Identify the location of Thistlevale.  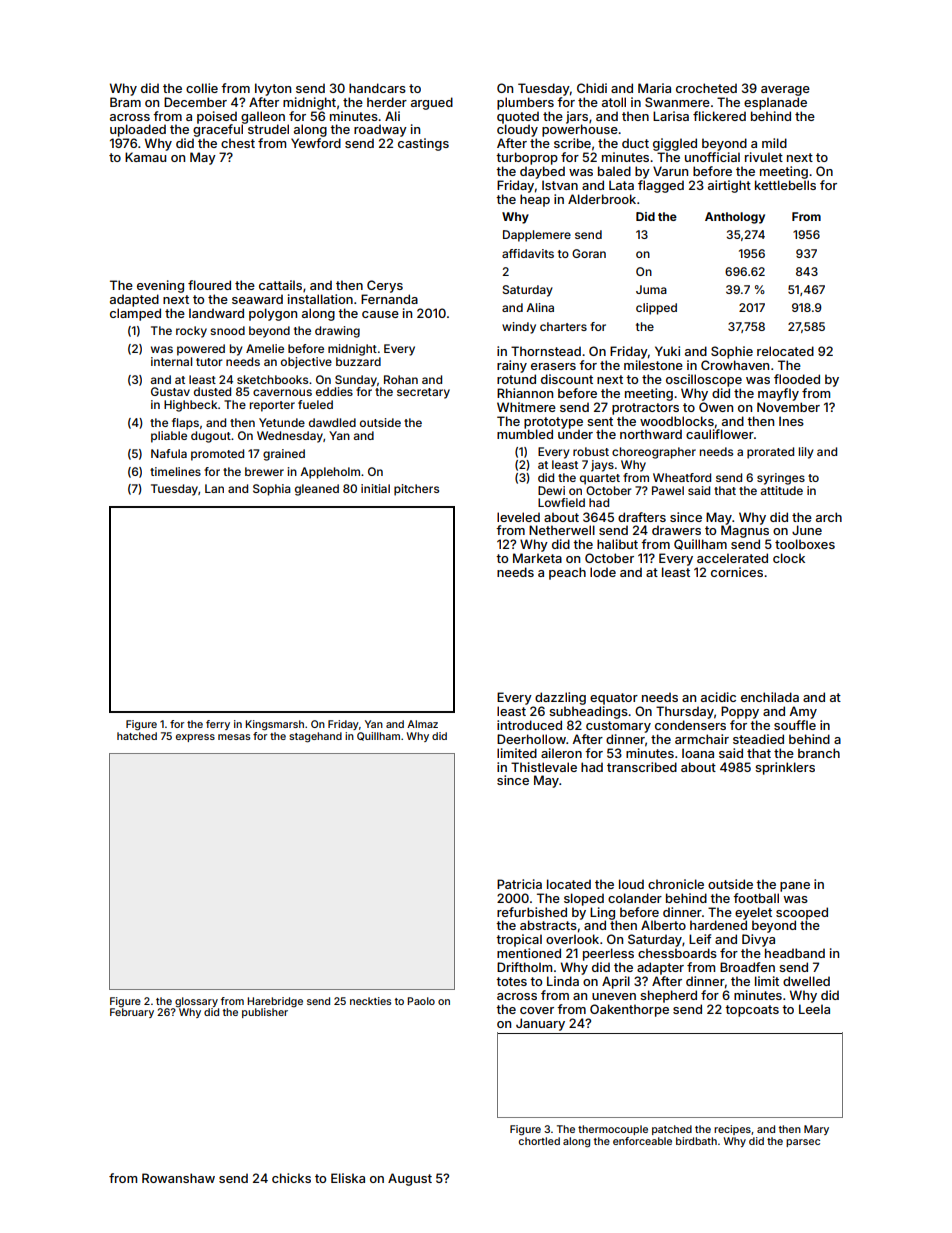
(544, 767).
